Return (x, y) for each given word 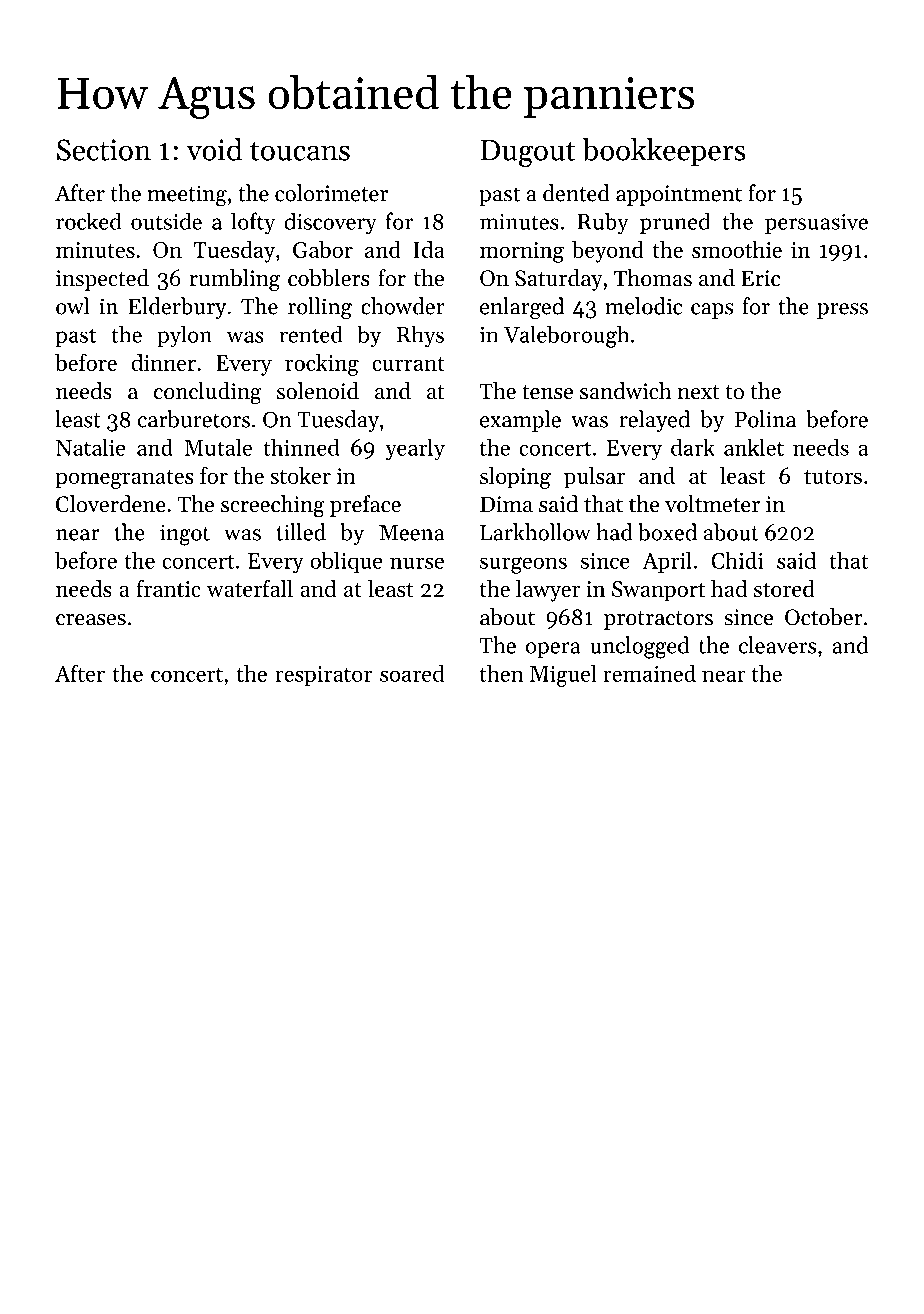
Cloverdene (111, 504)
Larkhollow (535, 532)
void (214, 149)
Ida (428, 249)
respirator (323, 676)
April (667, 562)
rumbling (234, 280)
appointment (679, 195)
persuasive (816, 224)
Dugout (528, 153)
